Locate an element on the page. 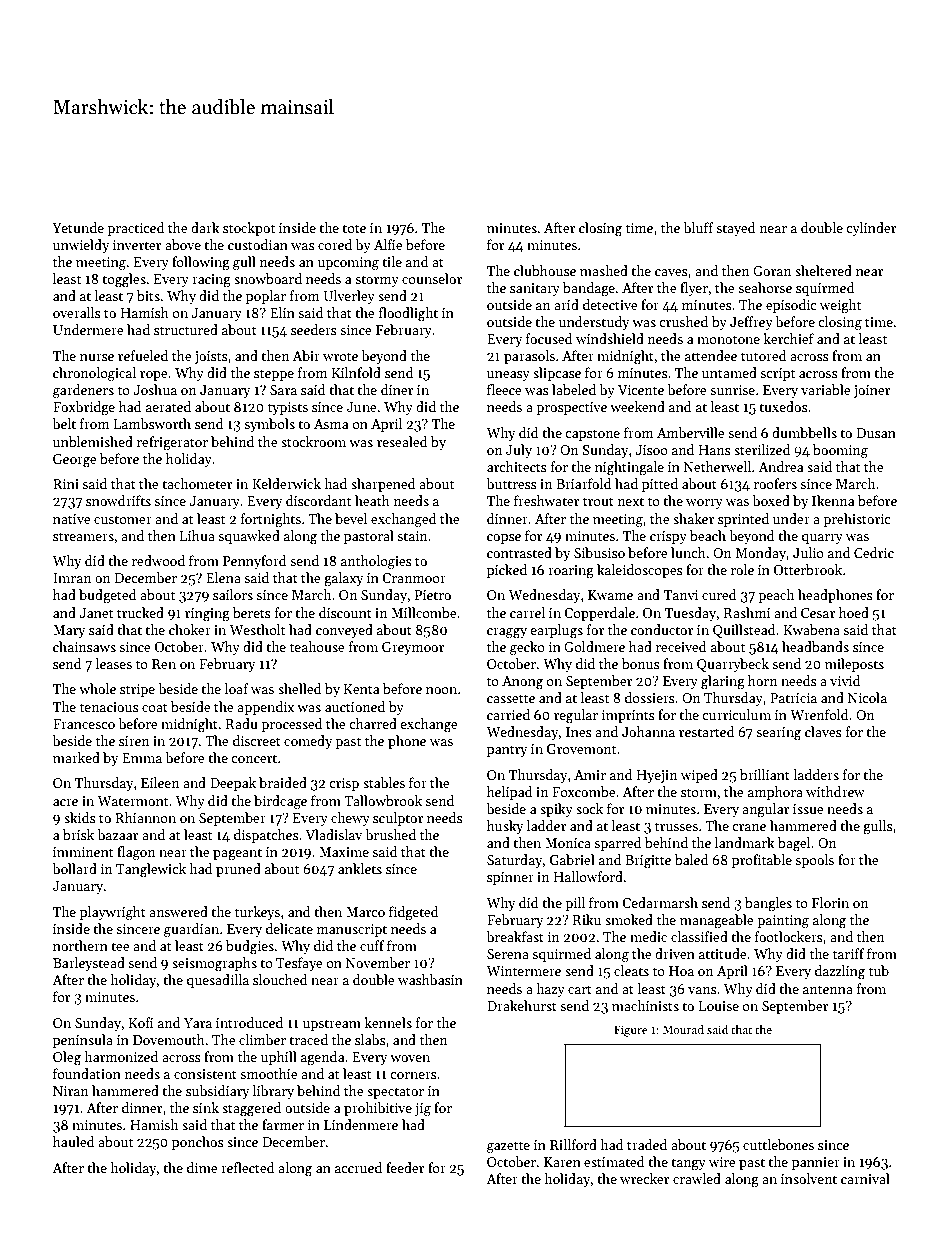 This page has height=1233, width=952. unwieldy is located at coordinates (81, 246).
